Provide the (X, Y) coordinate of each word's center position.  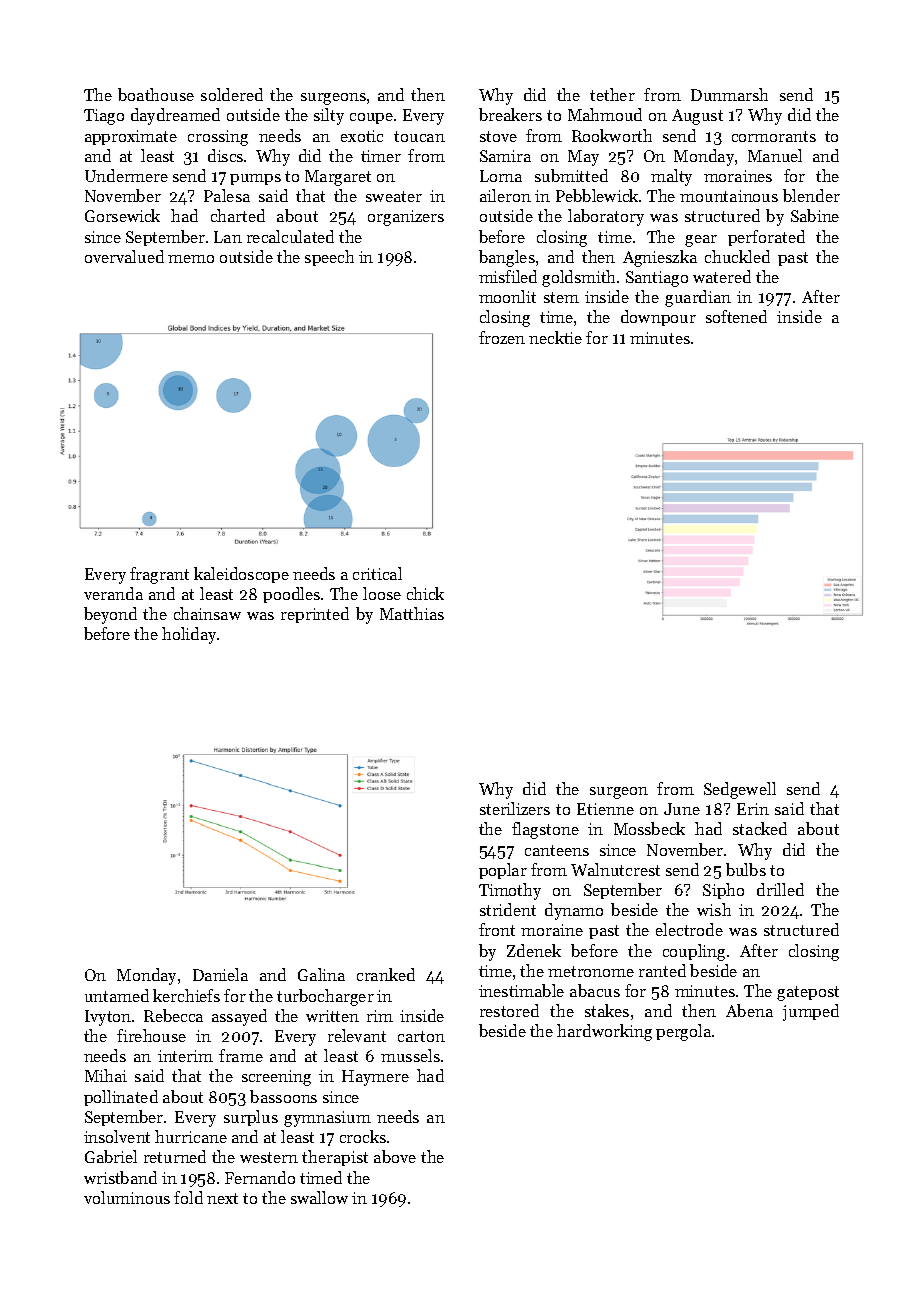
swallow (319, 1197)
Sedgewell (740, 790)
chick (425, 593)
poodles (291, 595)
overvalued (124, 256)
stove (498, 136)
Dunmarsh (729, 94)
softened (736, 316)
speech (329, 258)
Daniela (220, 974)
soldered (232, 94)
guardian (698, 298)
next (222, 1198)
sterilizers (515, 808)
